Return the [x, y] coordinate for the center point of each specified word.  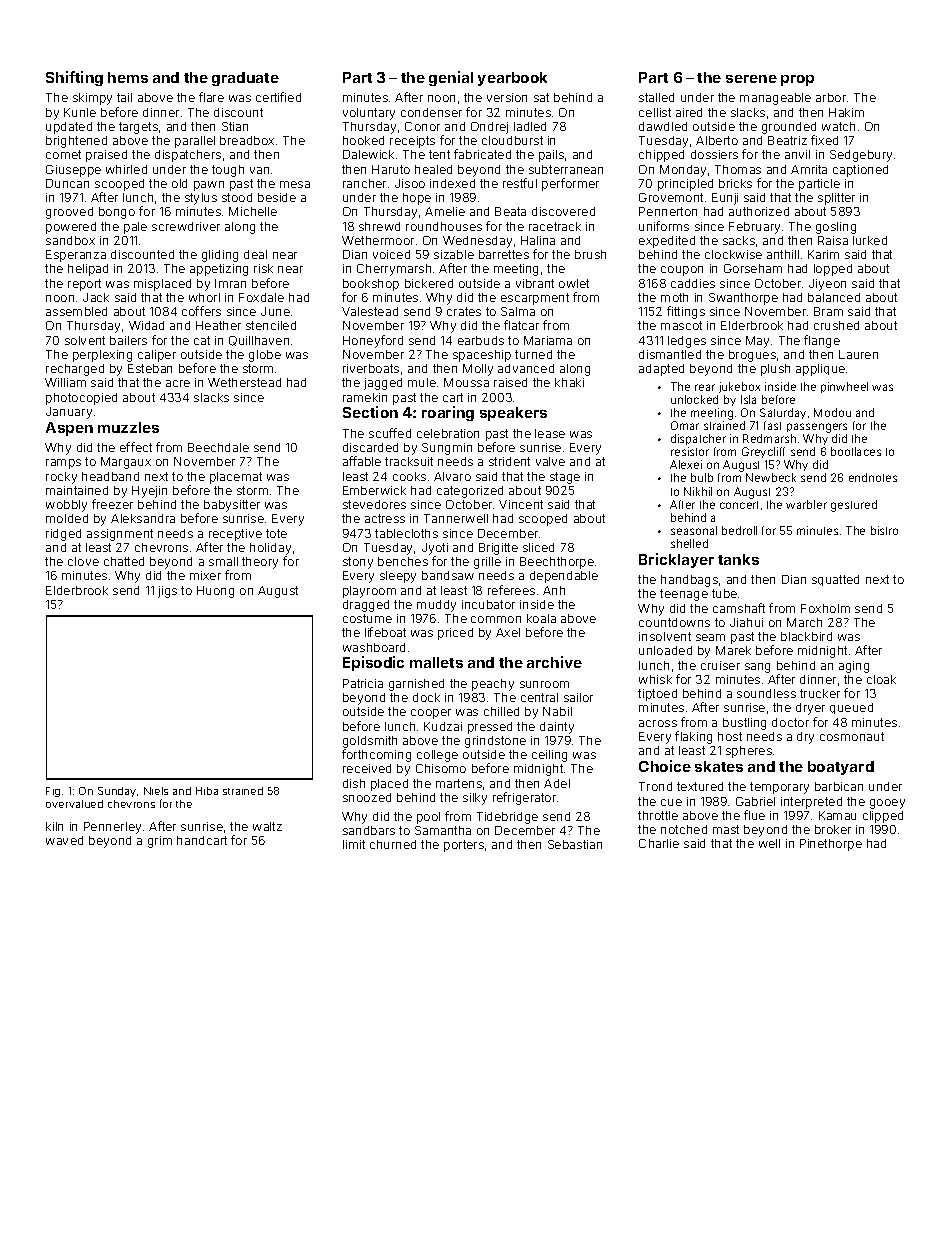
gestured [854, 506]
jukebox [739, 387]
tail [124, 97]
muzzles [128, 427]
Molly [478, 370]
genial [451, 78]
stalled [656, 97]
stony [358, 563]
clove [83, 561]
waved [64, 840]
